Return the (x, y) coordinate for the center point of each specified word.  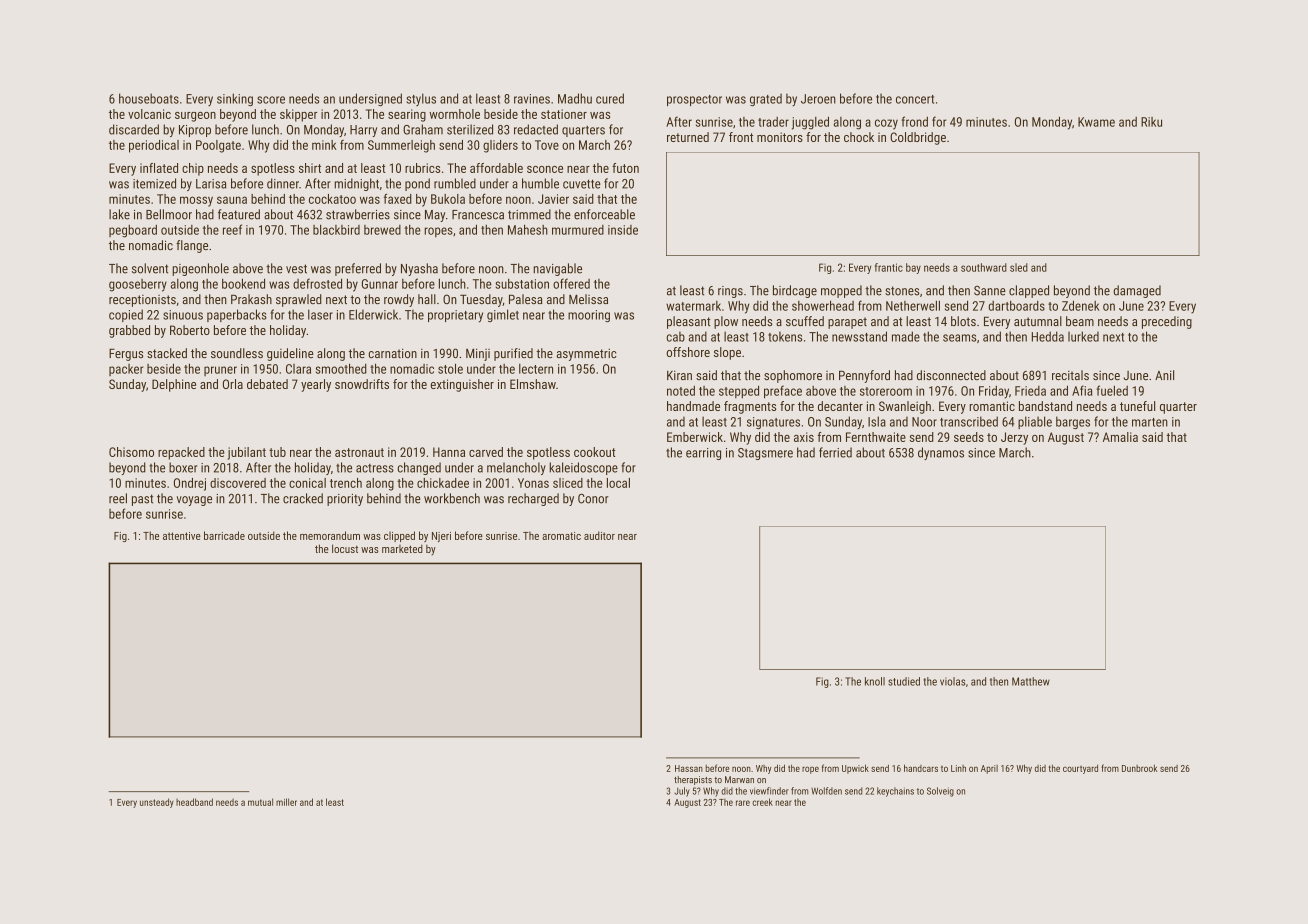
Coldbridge (918, 138)
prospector (694, 100)
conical (307, 483)
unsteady (157, 803)
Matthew (1031, 681)
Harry (363, 131)
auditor (599, 535)
